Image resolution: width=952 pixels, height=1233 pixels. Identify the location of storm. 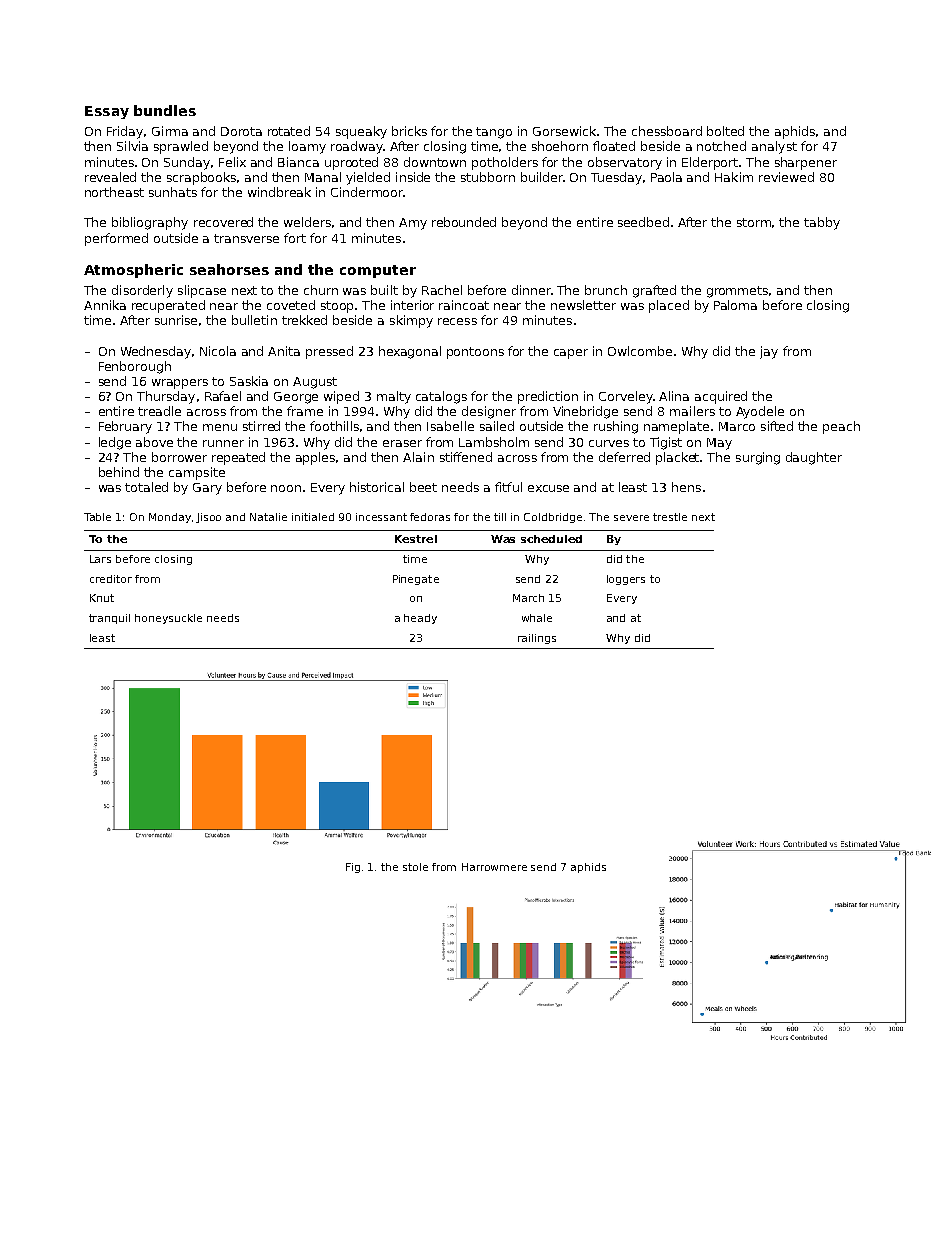
(754, 222).
